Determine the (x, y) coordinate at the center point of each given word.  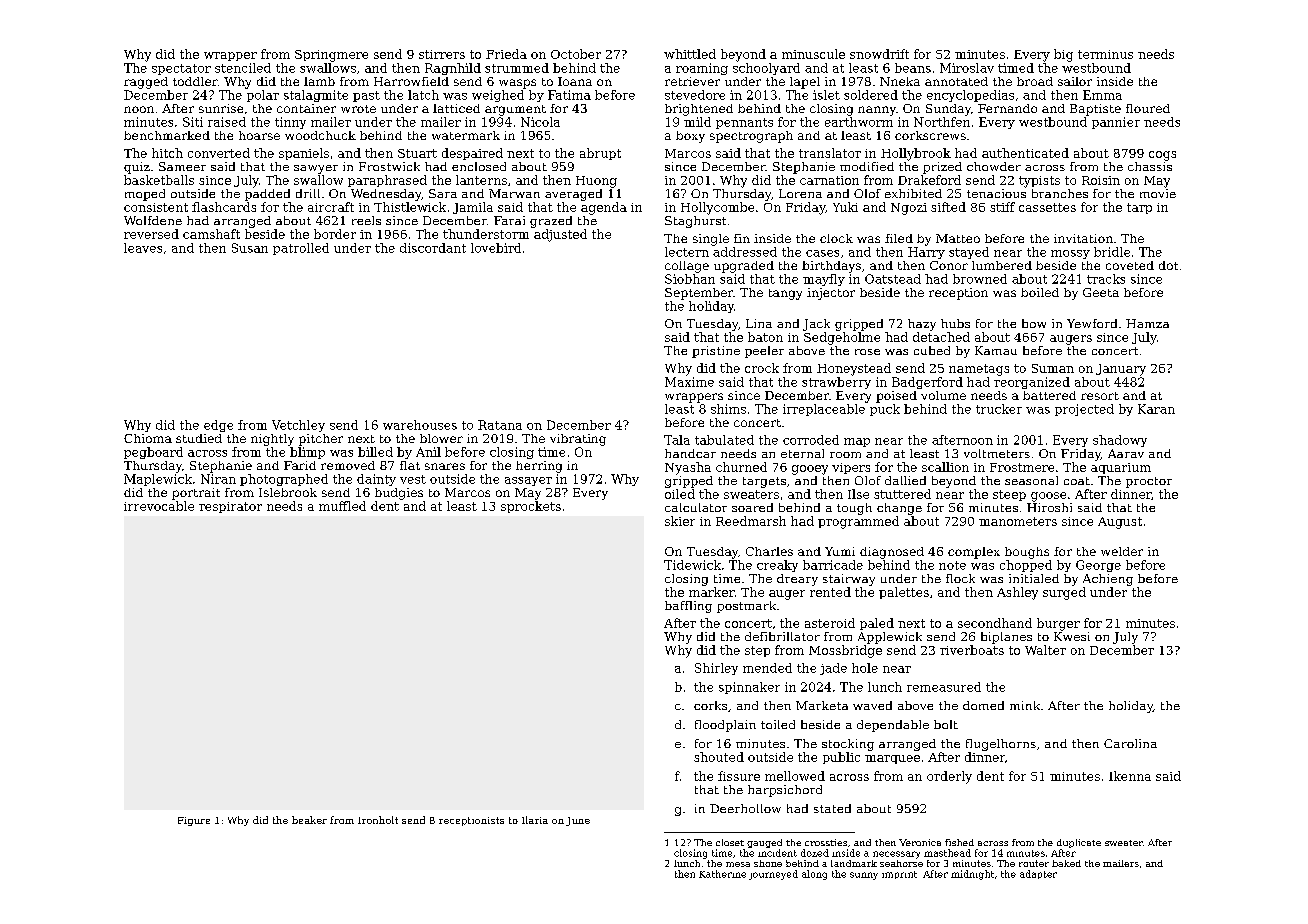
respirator (230, 507)
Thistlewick (410, 207)
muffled (342, 506)
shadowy (1120, 441)
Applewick (890, 638)
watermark (466, 135)
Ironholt (378, 820)
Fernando (1007, 108)
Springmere (331, 56)
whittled (690, 54)
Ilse (858, 494)
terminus (1105, 54)
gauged (764, 843)
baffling (688, 607)
